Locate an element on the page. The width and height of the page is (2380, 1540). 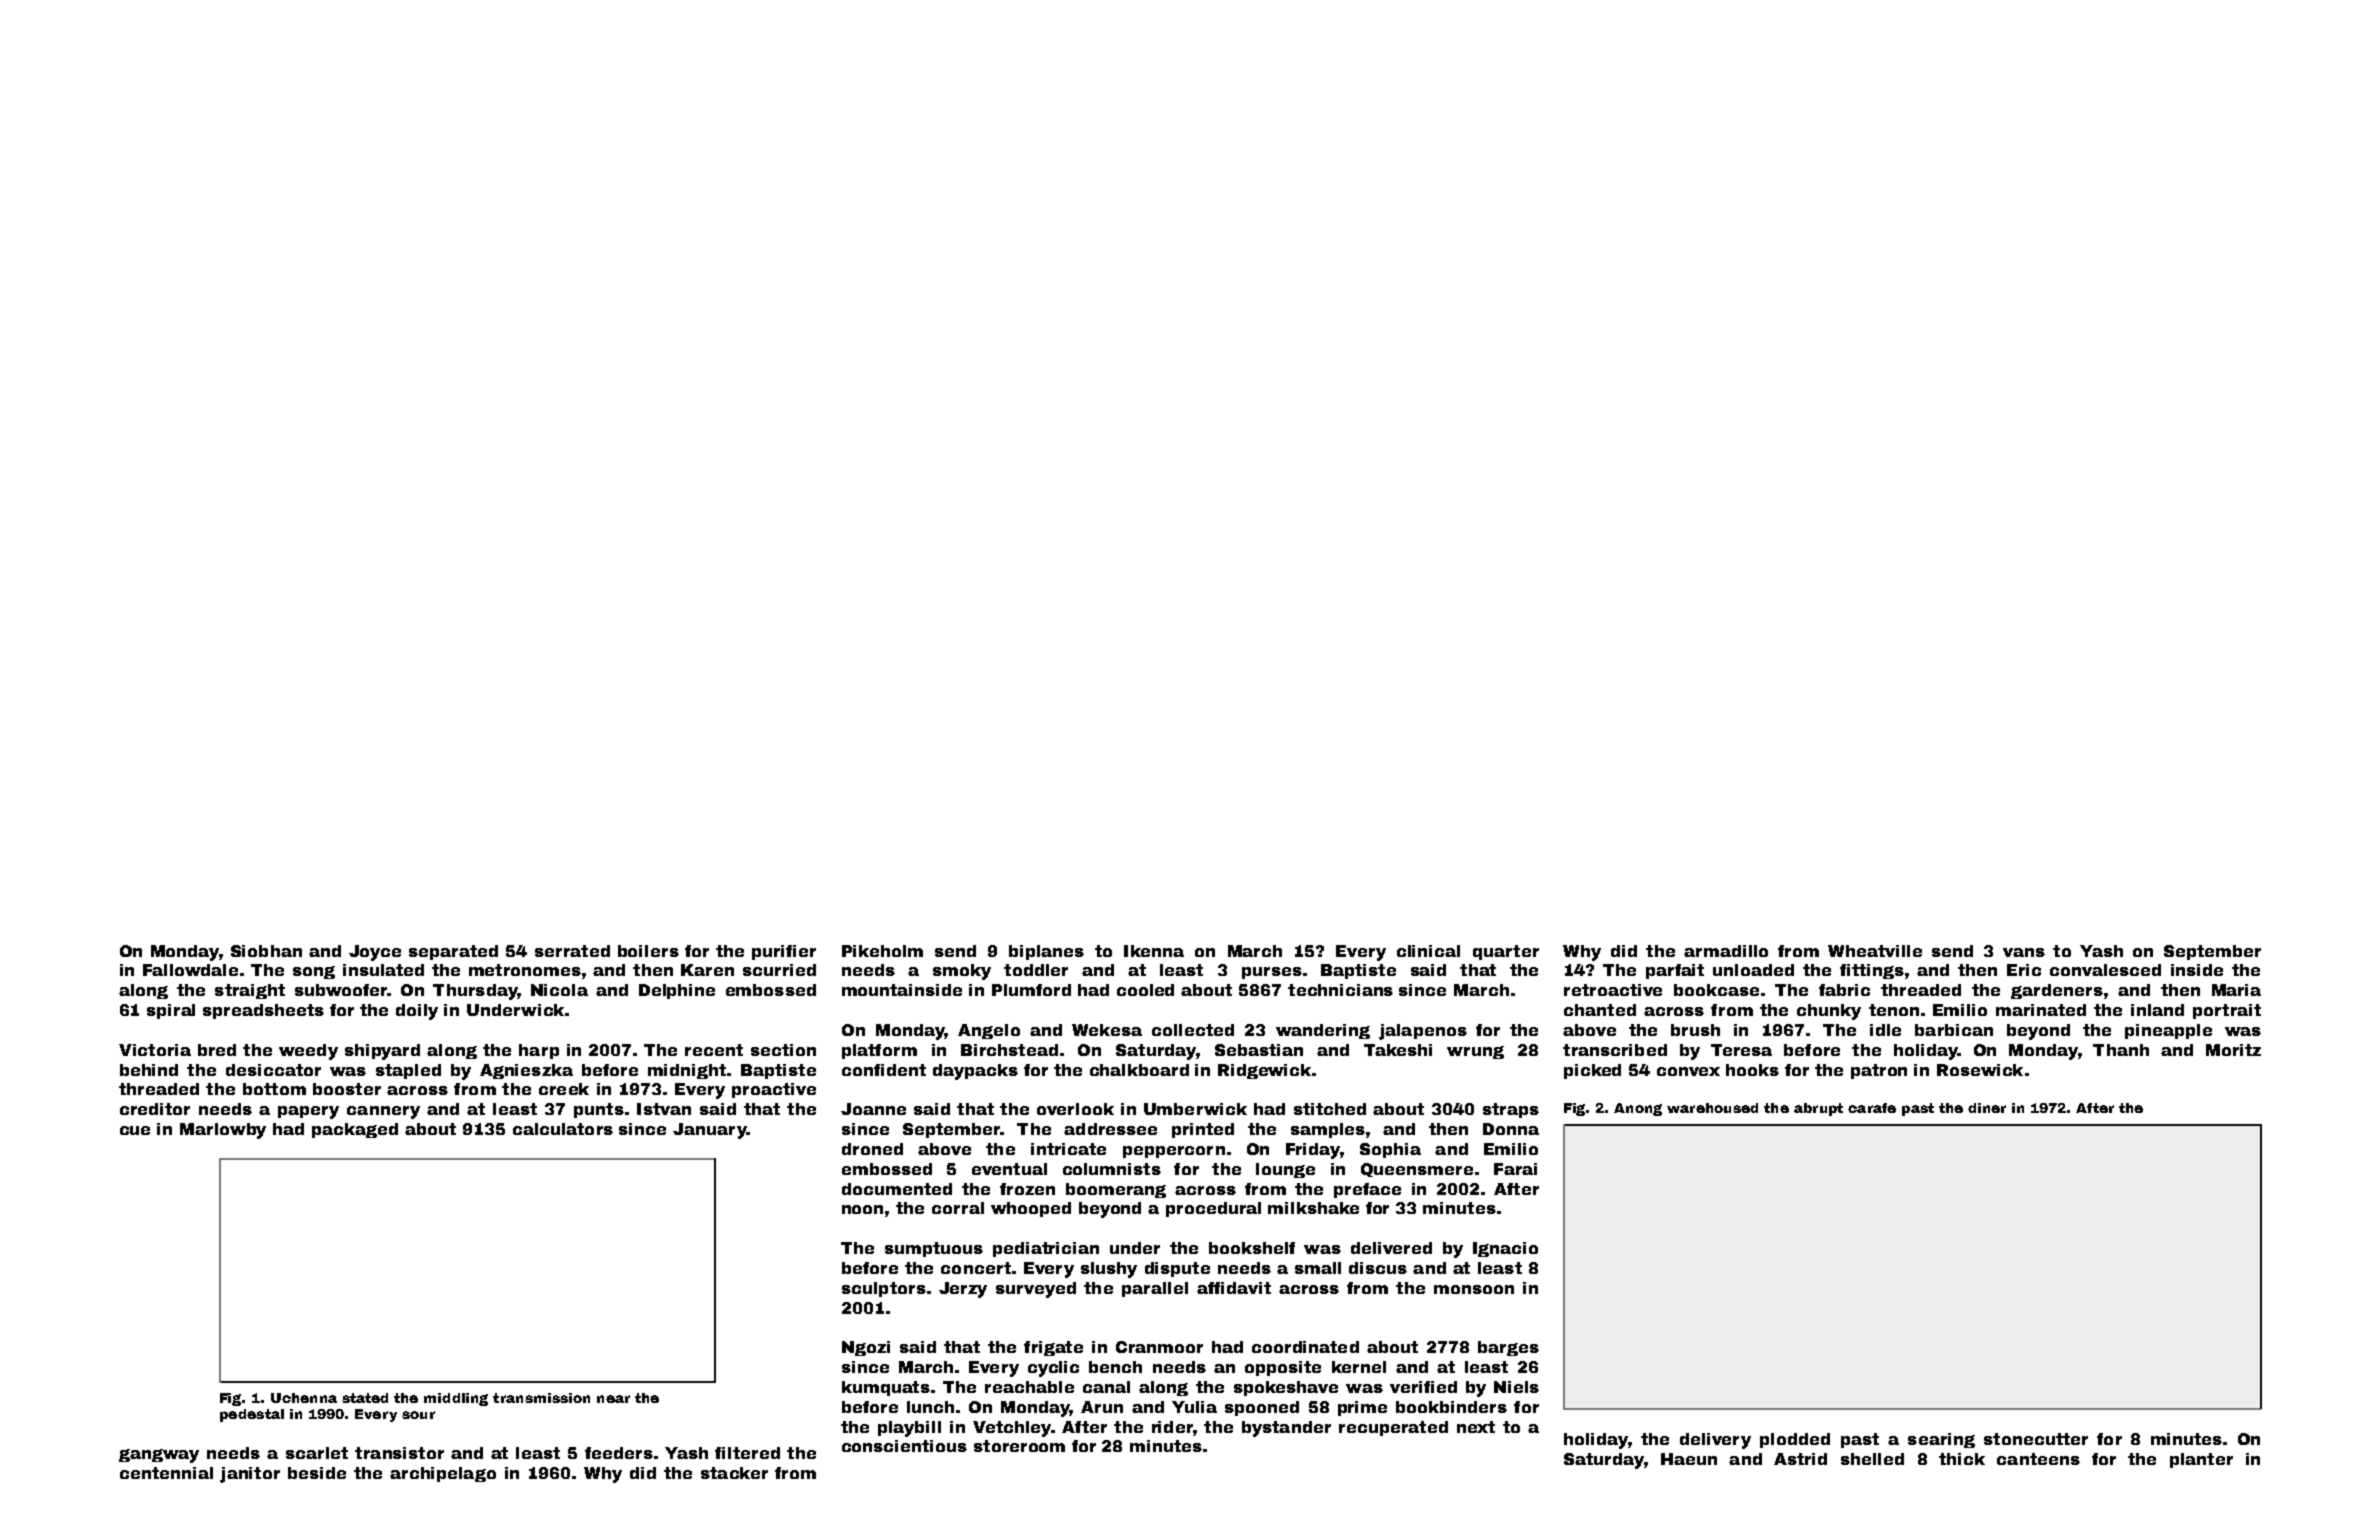
Wheatville is located at coordinates (1875, 951).
